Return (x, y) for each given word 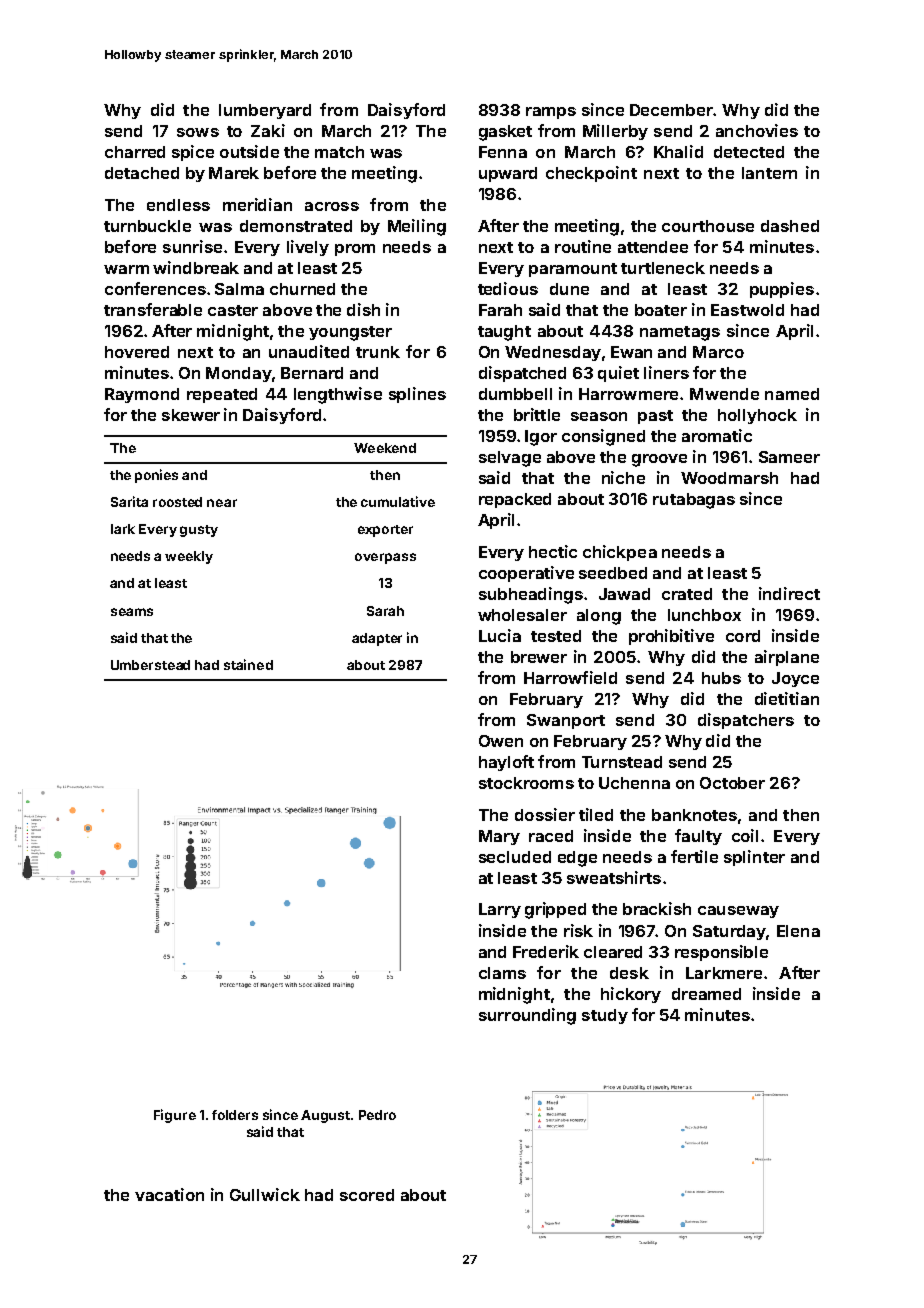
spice (193, 153)
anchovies (757, 130)
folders (235, 1115)
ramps (551, 113)
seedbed (613, 573)
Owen (501, 741)
